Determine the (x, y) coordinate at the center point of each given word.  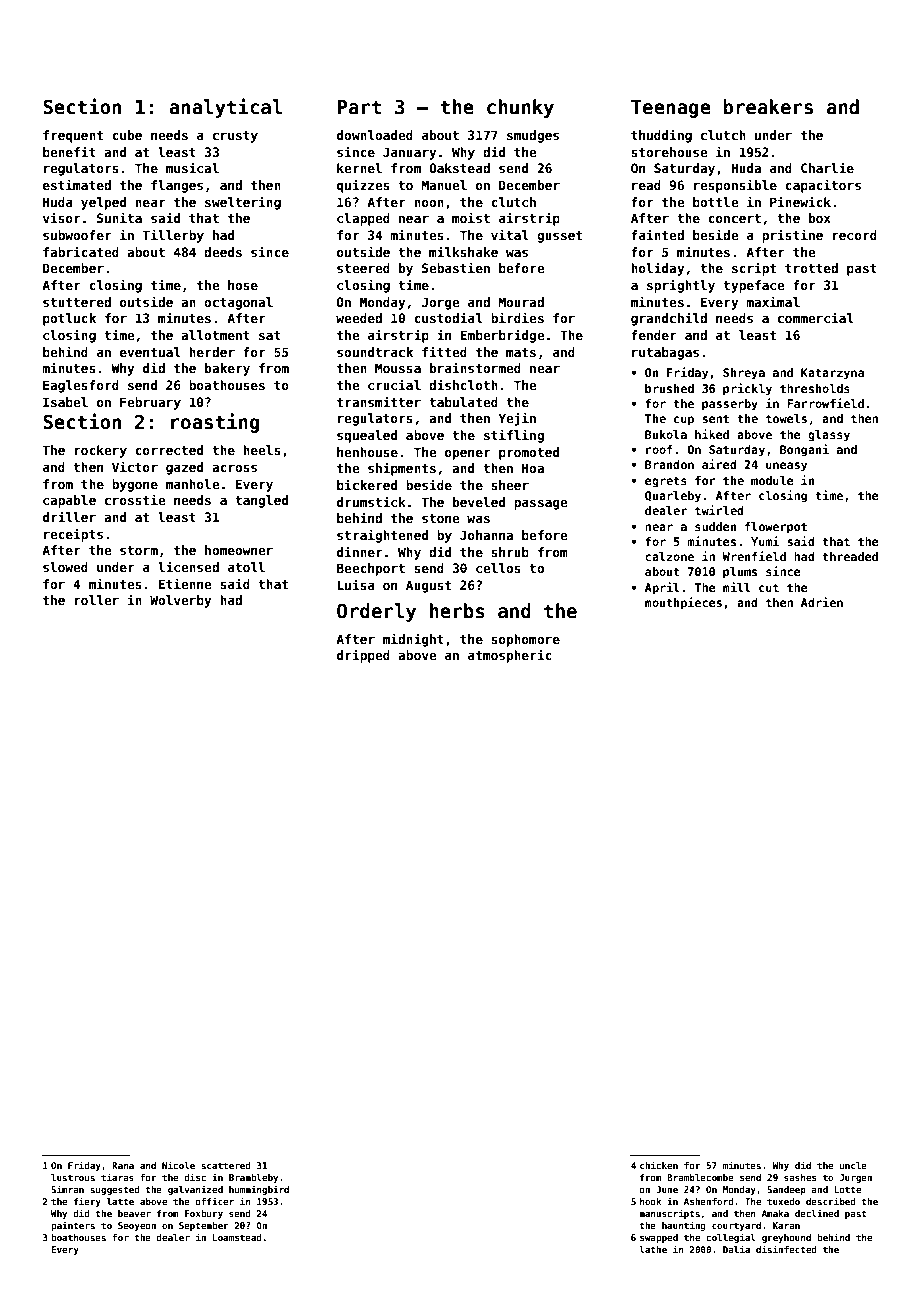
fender (654, 335)
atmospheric (510, 656)
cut (769, 587)
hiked (712, 434)
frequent (73, 136)
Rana (123, 1165)
